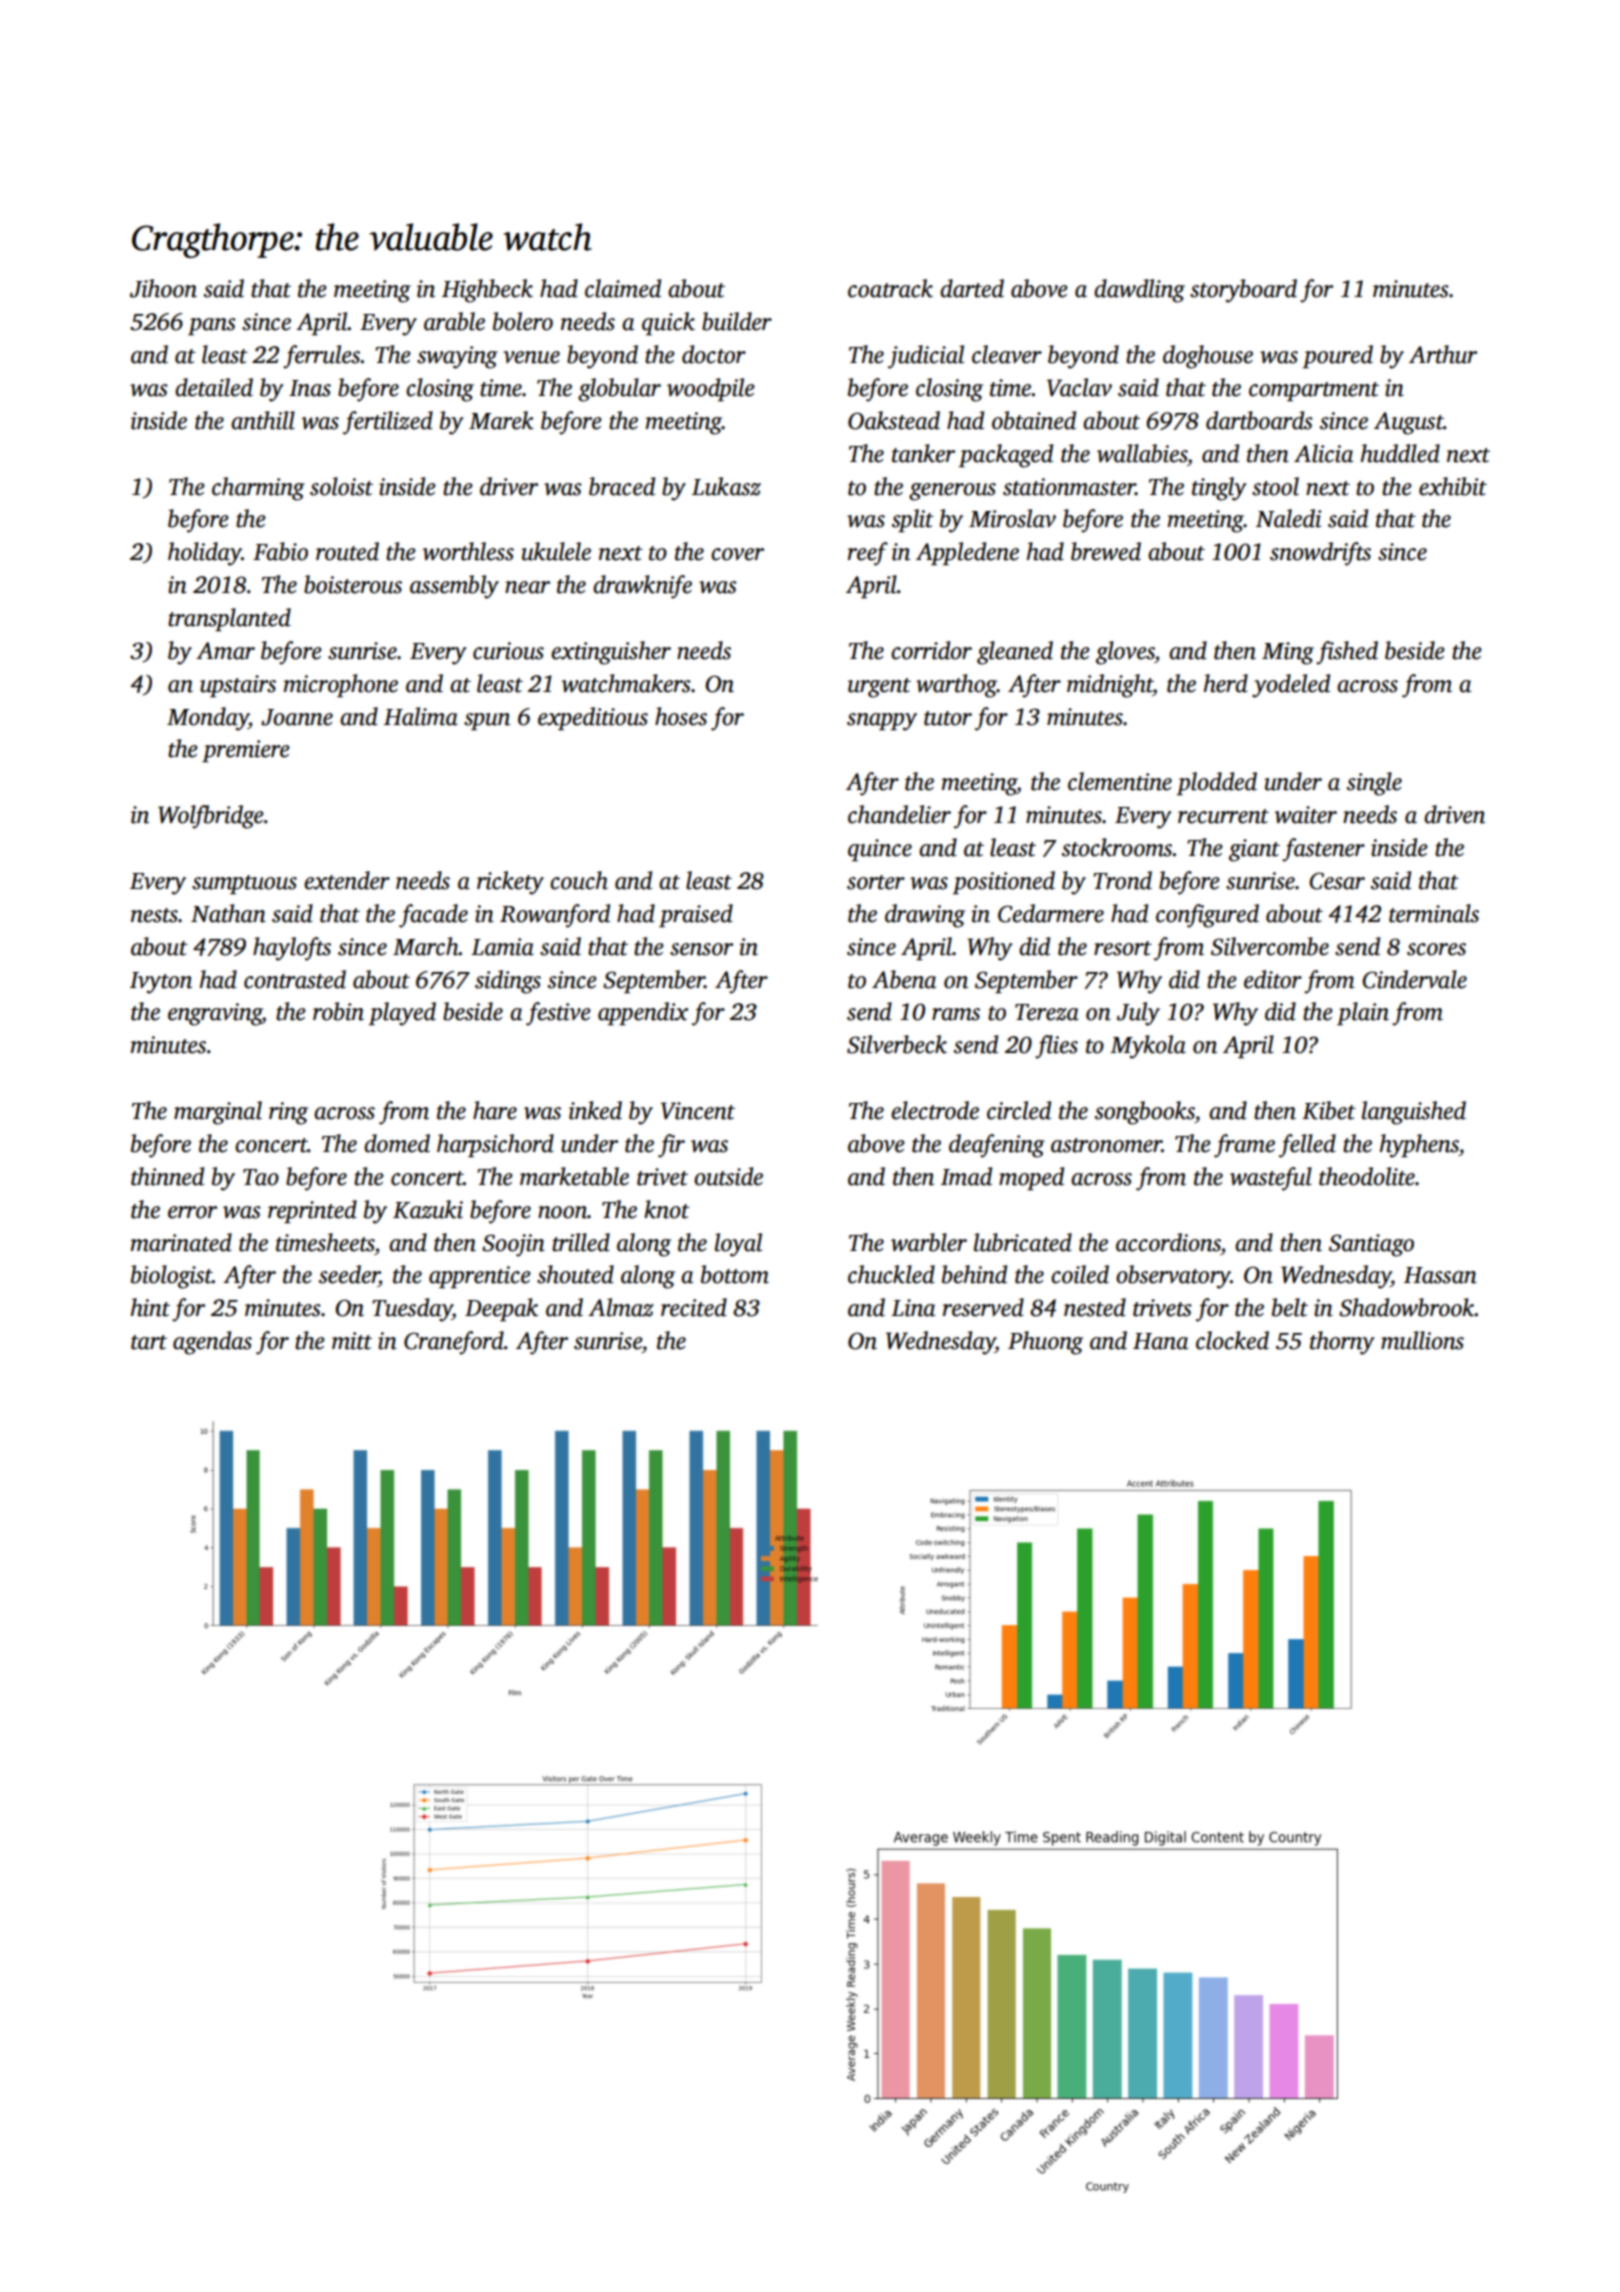 The width and height of the screenshot is (1620, 2292). What do you see at coordinates (454, 1343) in the screenshot?
I see `Craneford` at bounding box center [454, 1343].
